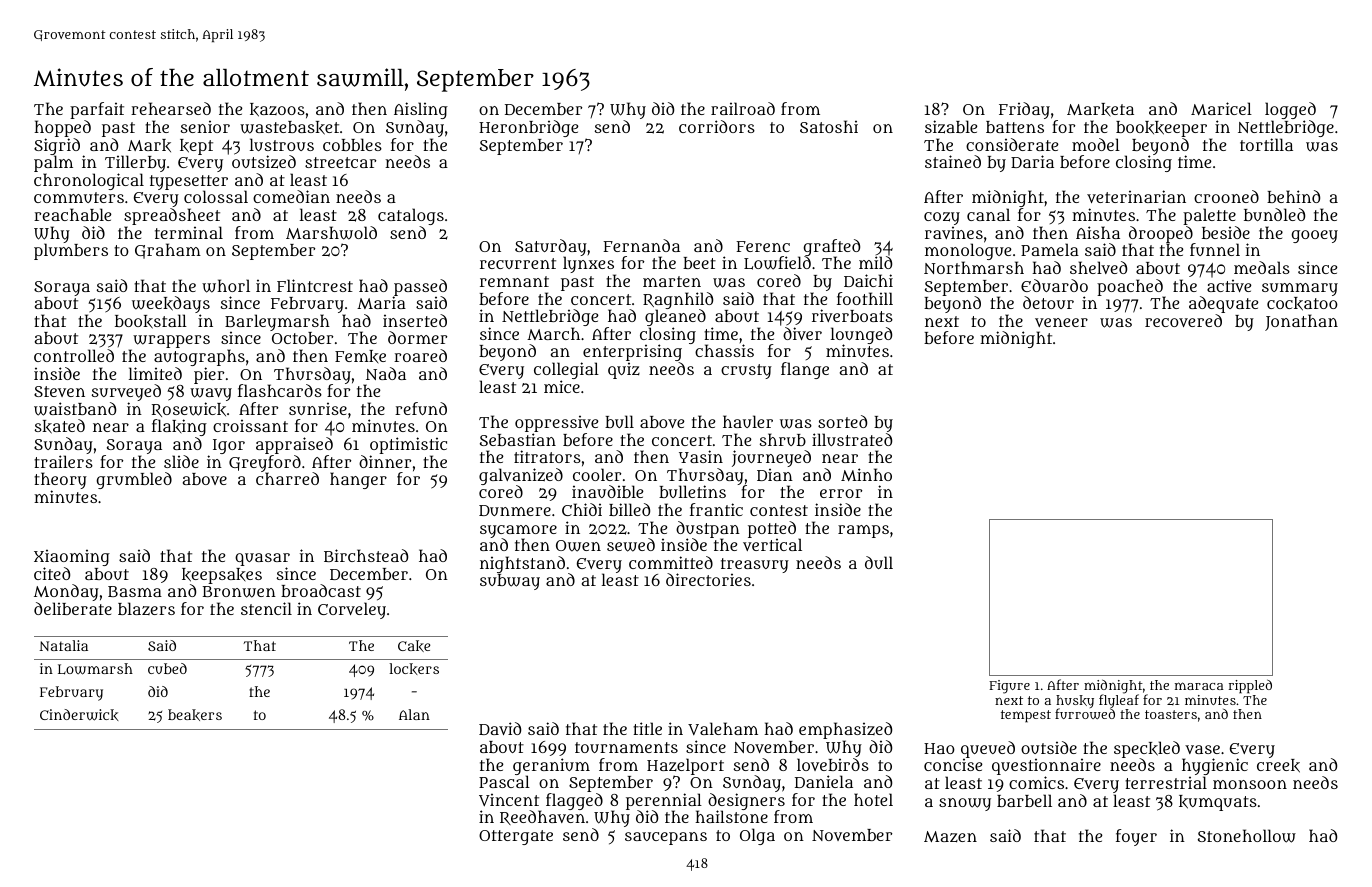 This page has width=1372, height=887. What do you see at coordinates (950, 837) in the page?
I see `Mazen` at bounding box center [950, 837].
